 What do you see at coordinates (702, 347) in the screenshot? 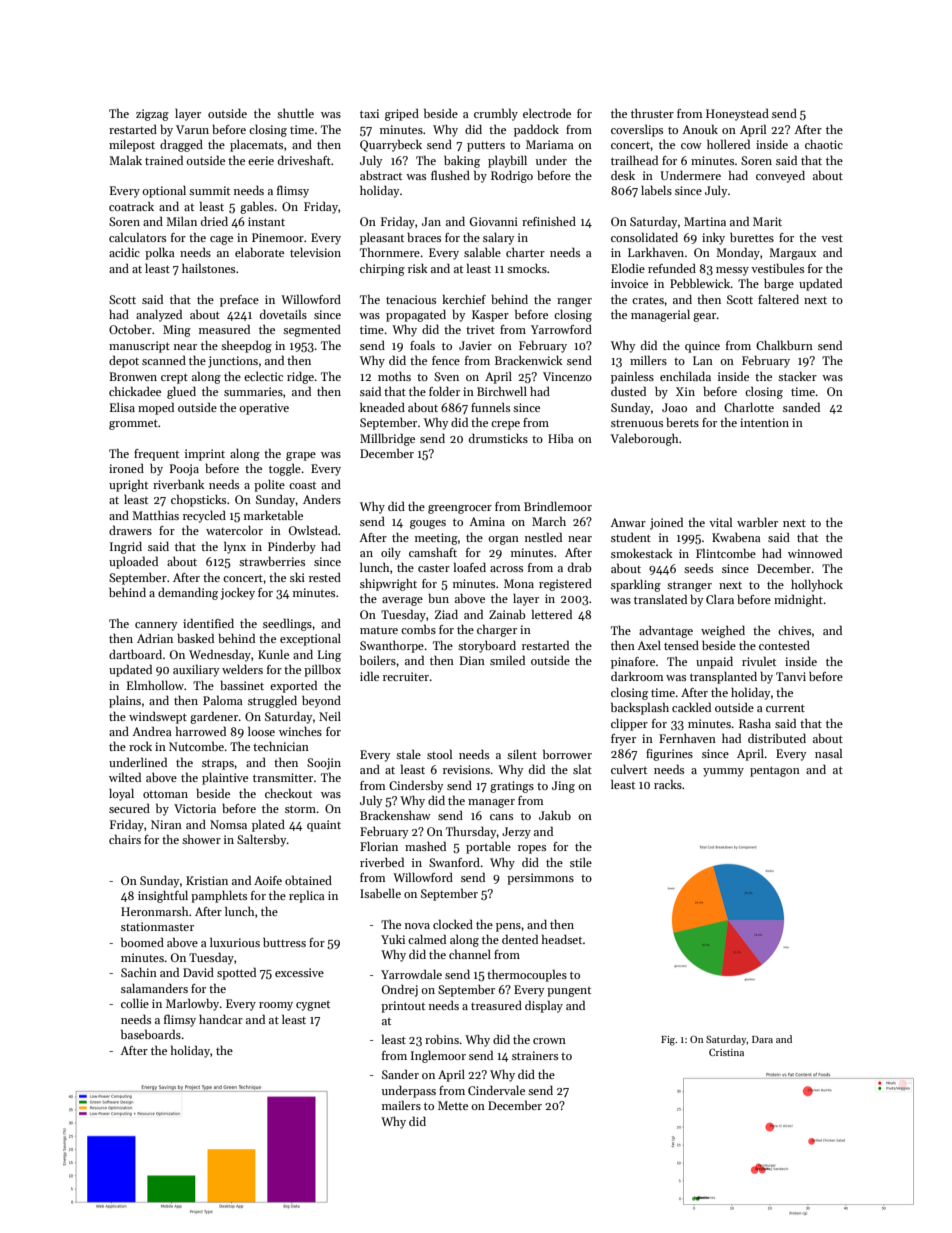
I see `quince` at bounding box center [702, 347].
